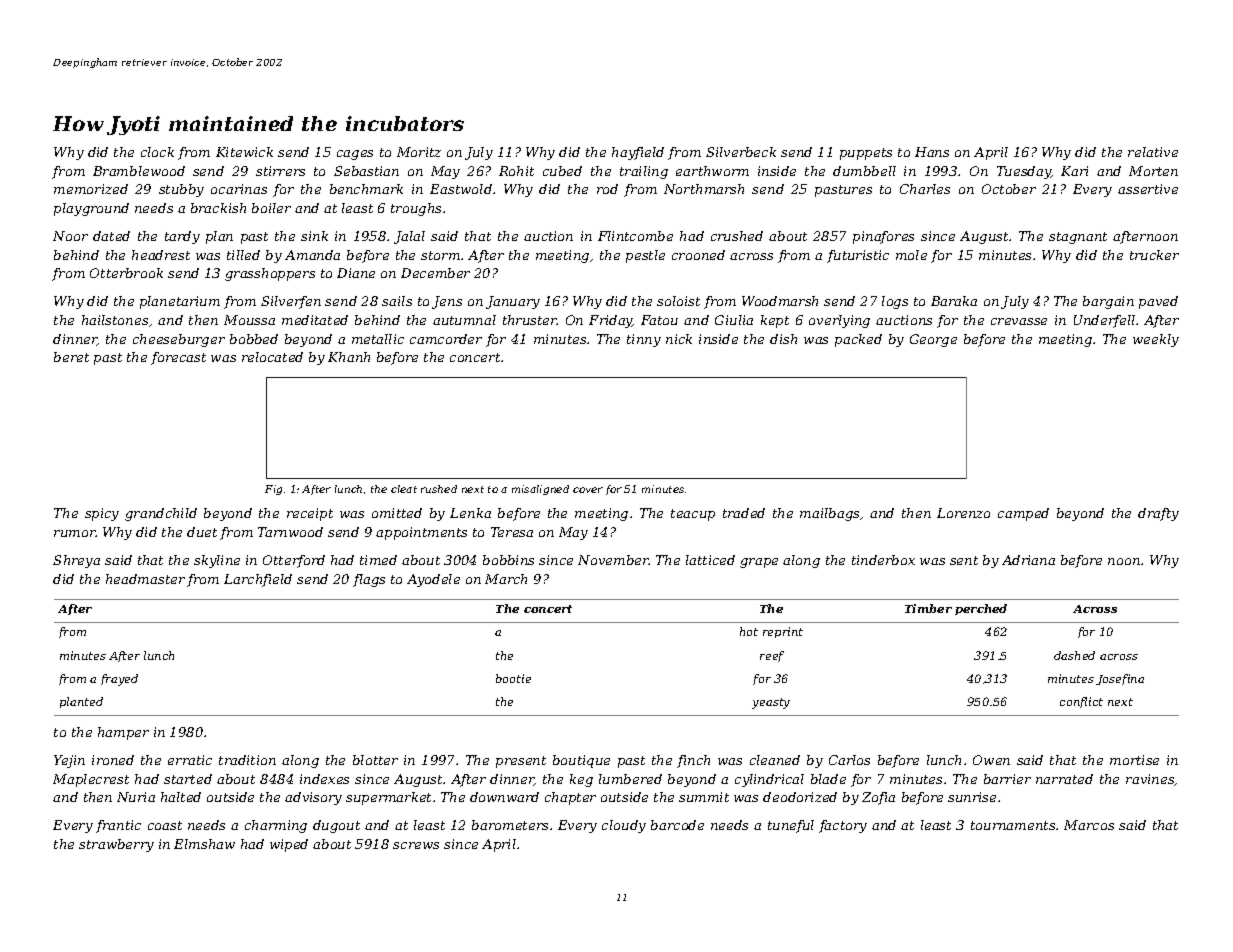 This screenshot has width=1233, height=952. Describe the element at coordinates (925, 189) in the screenshot. I see `Charles` at that location.
